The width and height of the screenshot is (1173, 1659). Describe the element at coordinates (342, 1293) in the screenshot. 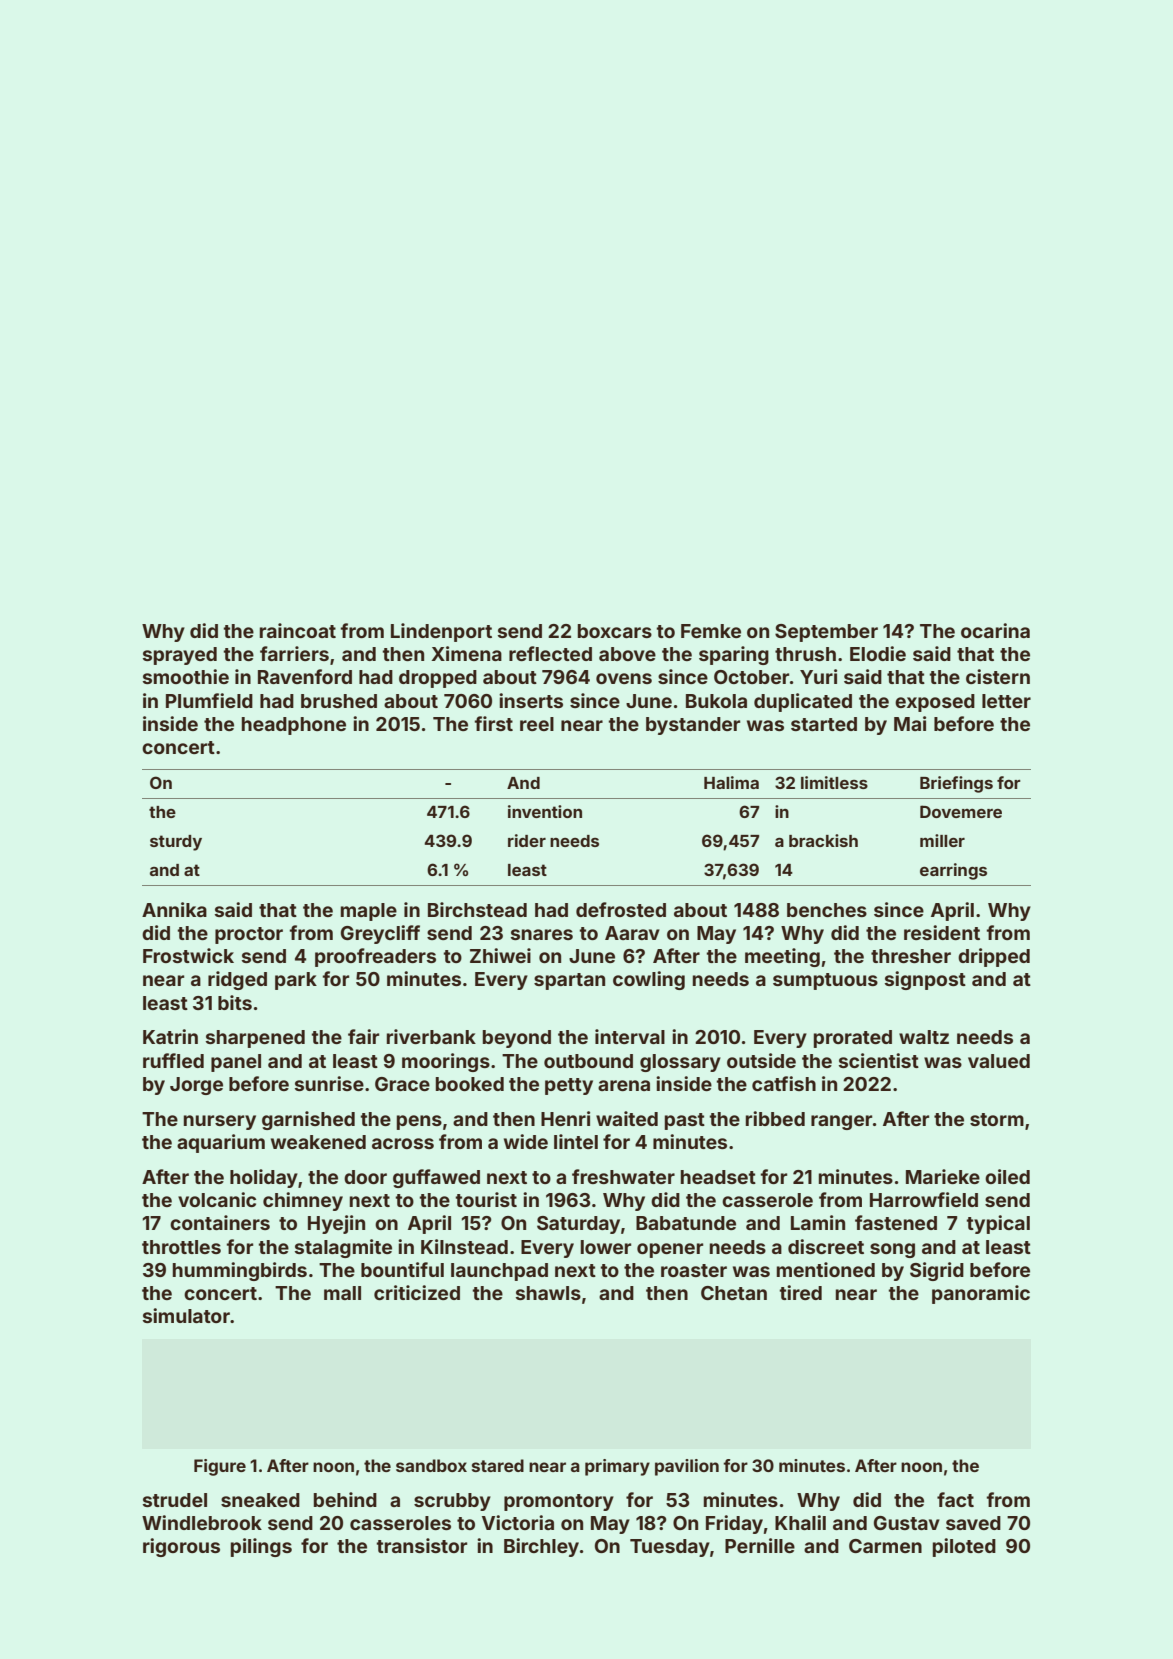

I see `mall` at that location.
